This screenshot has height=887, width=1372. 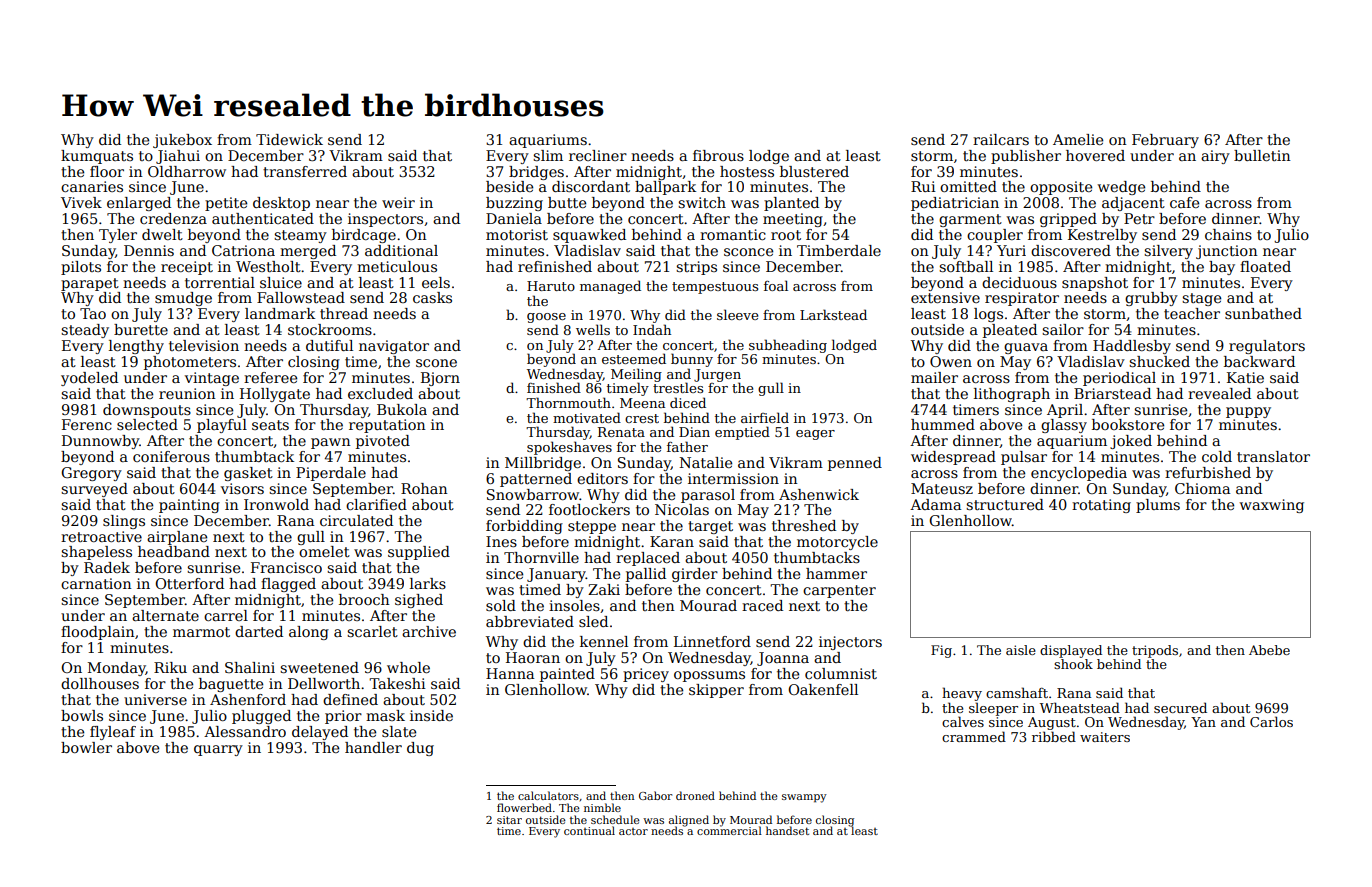 I want to click on sluice, so click(x=281, y=282).
